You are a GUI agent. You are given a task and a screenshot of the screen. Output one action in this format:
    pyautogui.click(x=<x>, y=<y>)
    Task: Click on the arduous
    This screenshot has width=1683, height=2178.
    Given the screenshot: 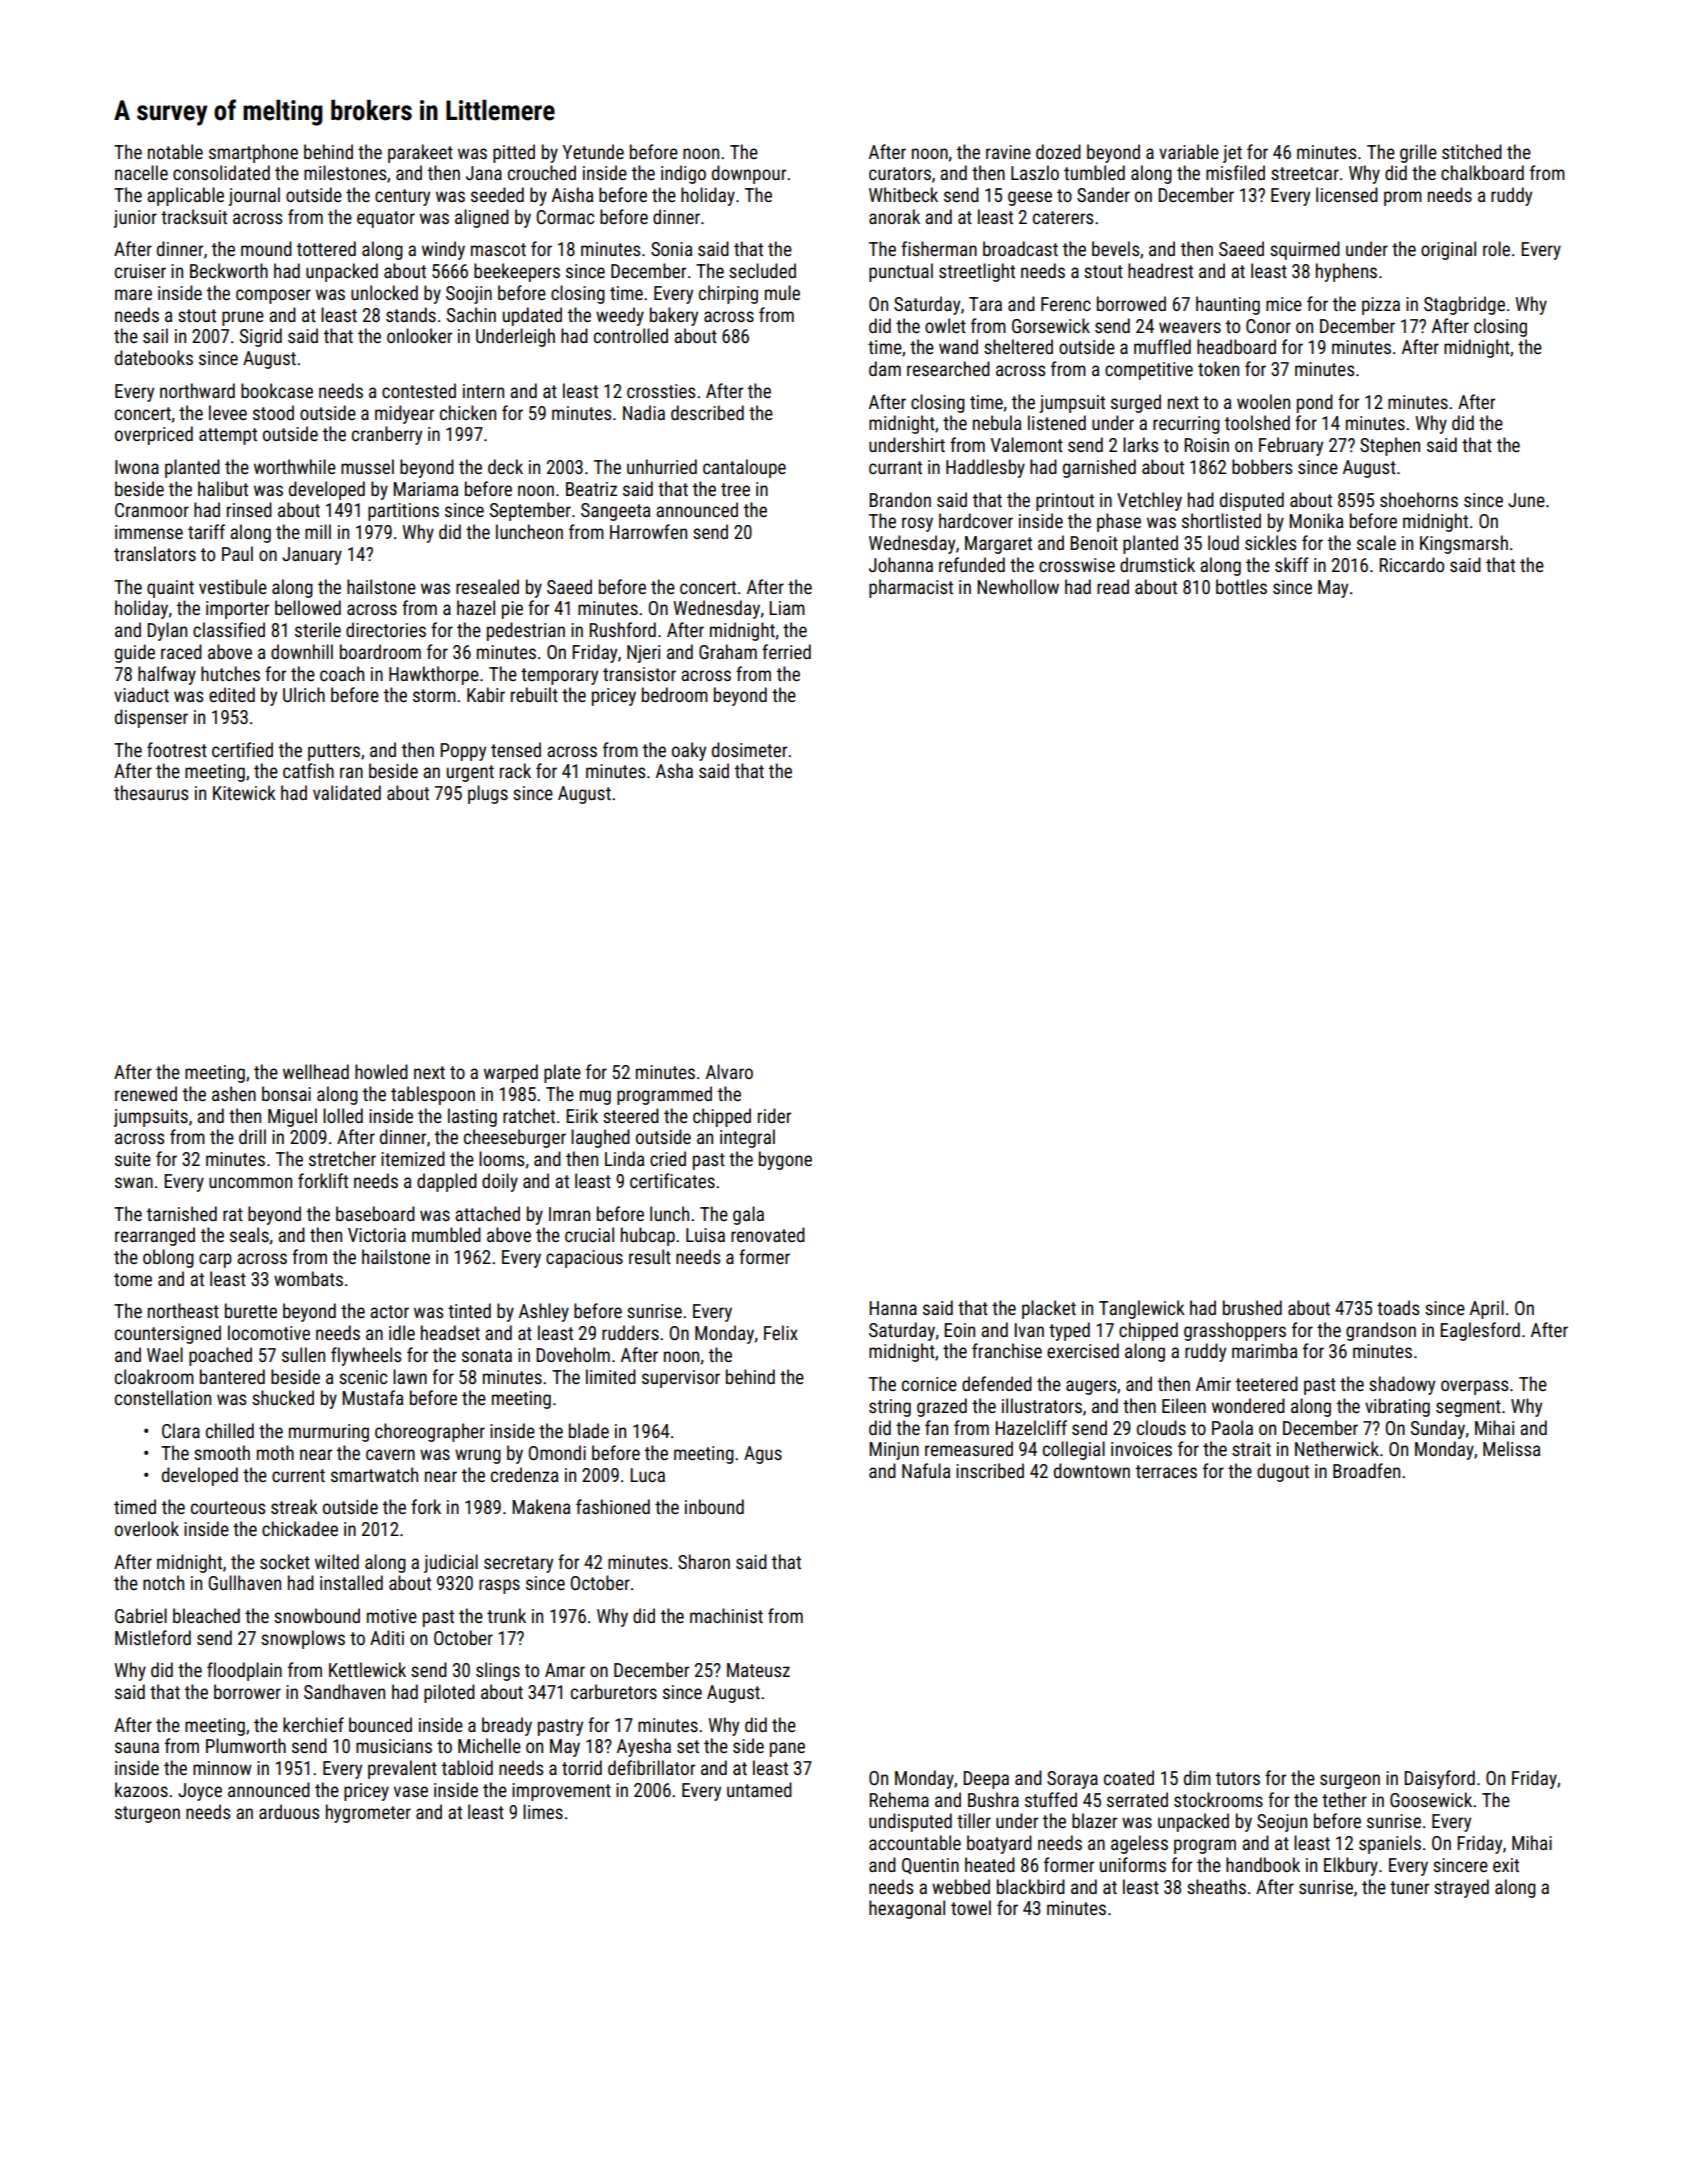 What is the action you would take?
    pyautogui.click(x=289, y=1811)
